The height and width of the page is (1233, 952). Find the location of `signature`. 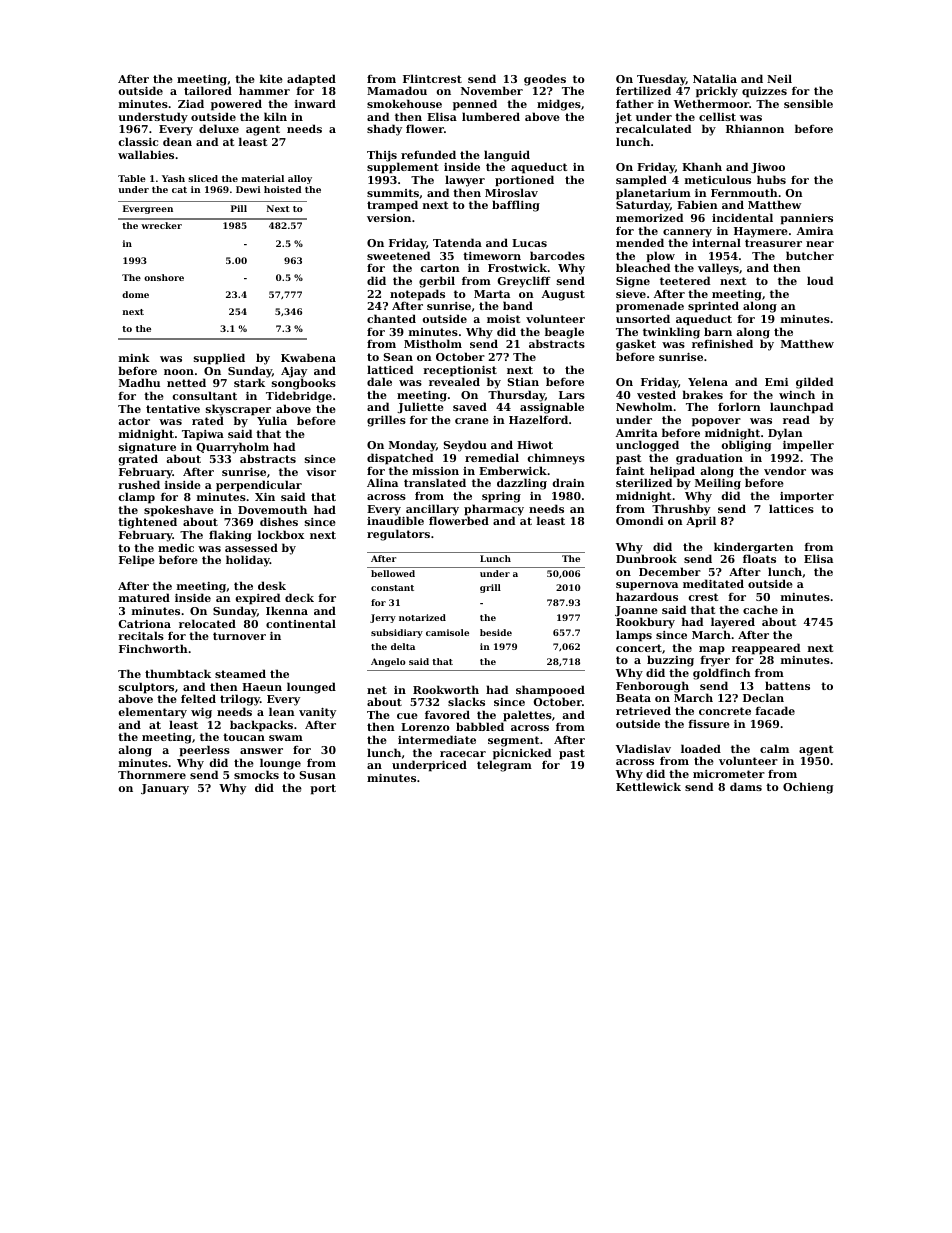

signature is located at coordinates (147, 449).
